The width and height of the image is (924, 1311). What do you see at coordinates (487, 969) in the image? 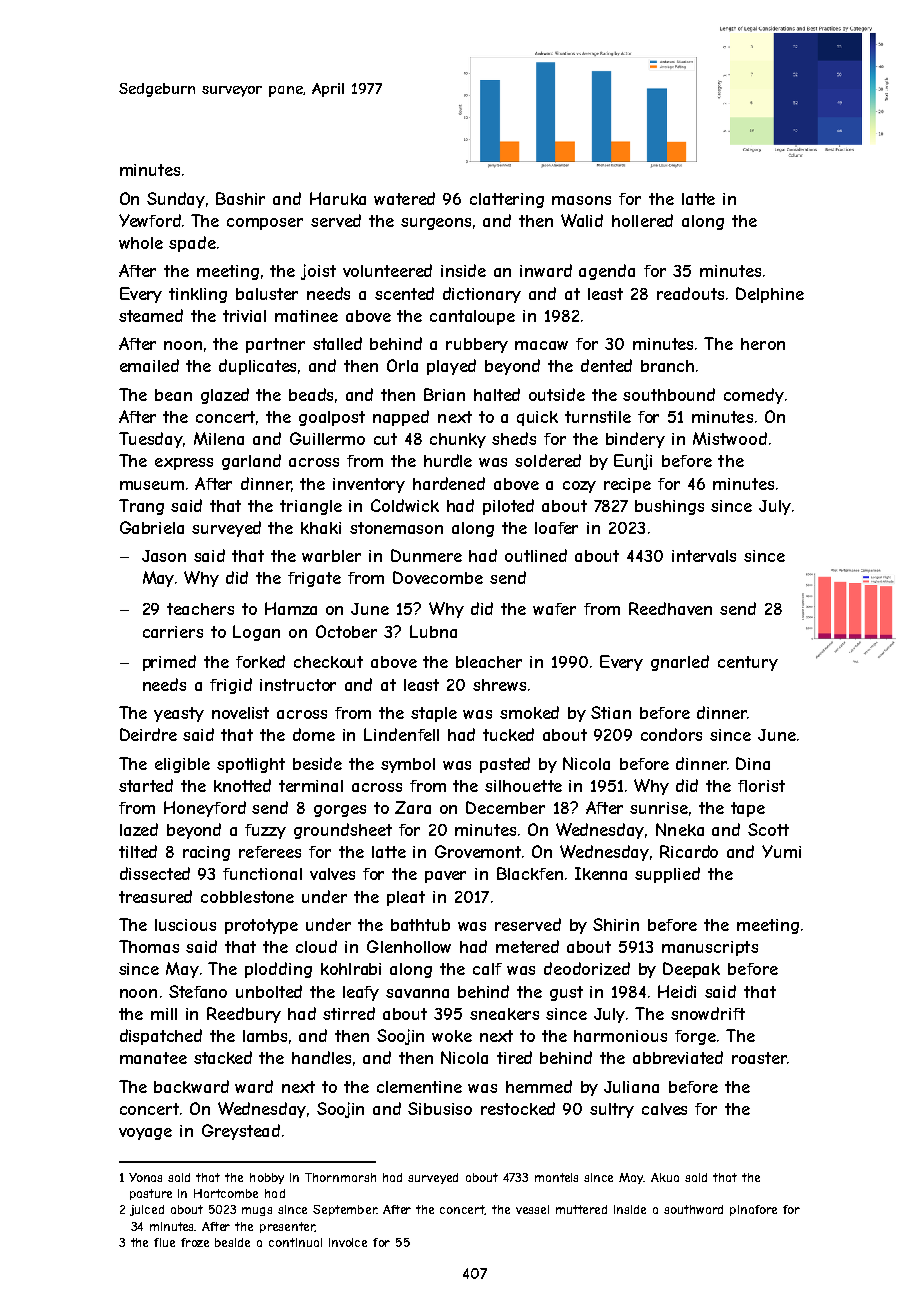
I see `calf` at bounding box center [487, 969].
